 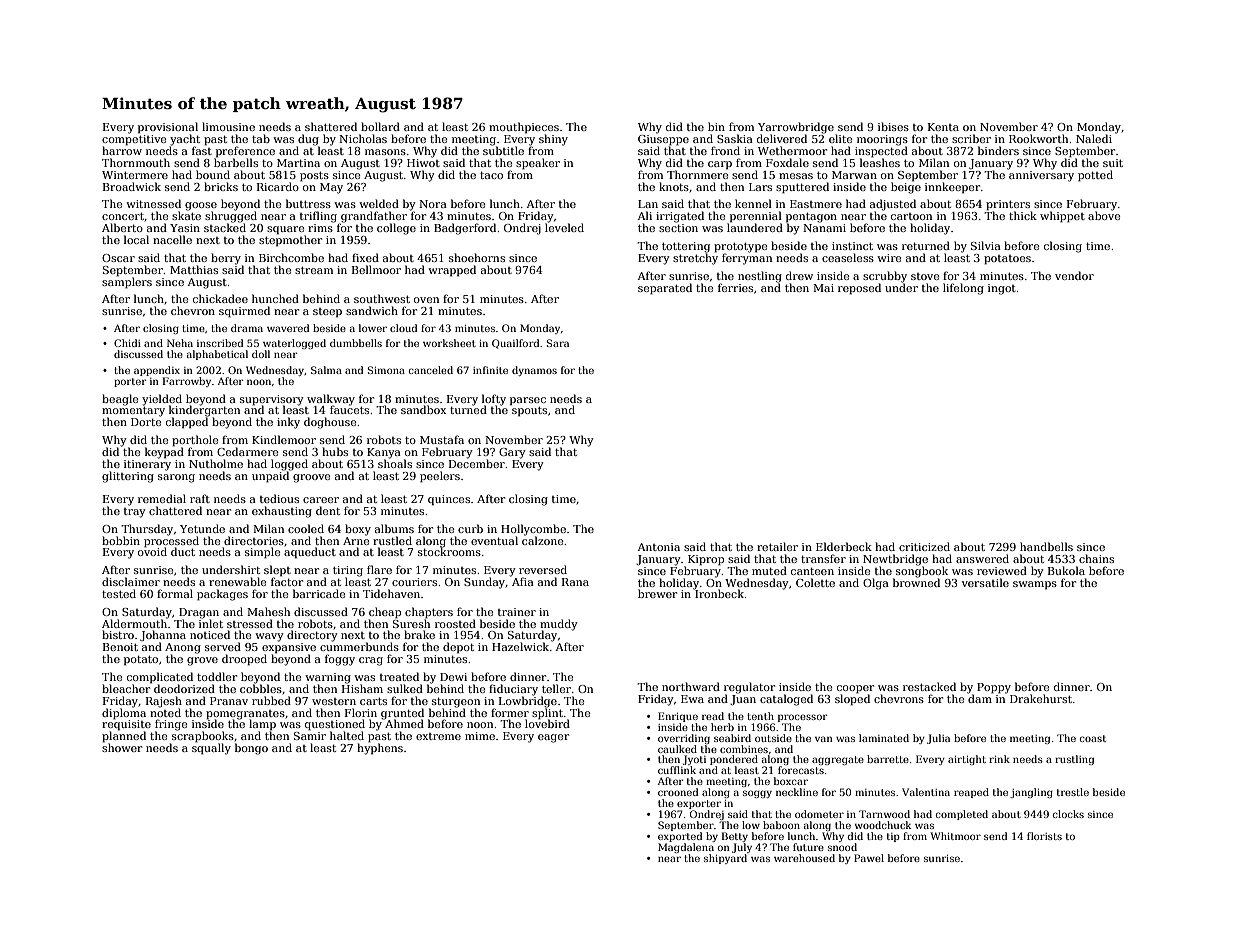 I want to click on harrow, so click(x=122, y=150).
